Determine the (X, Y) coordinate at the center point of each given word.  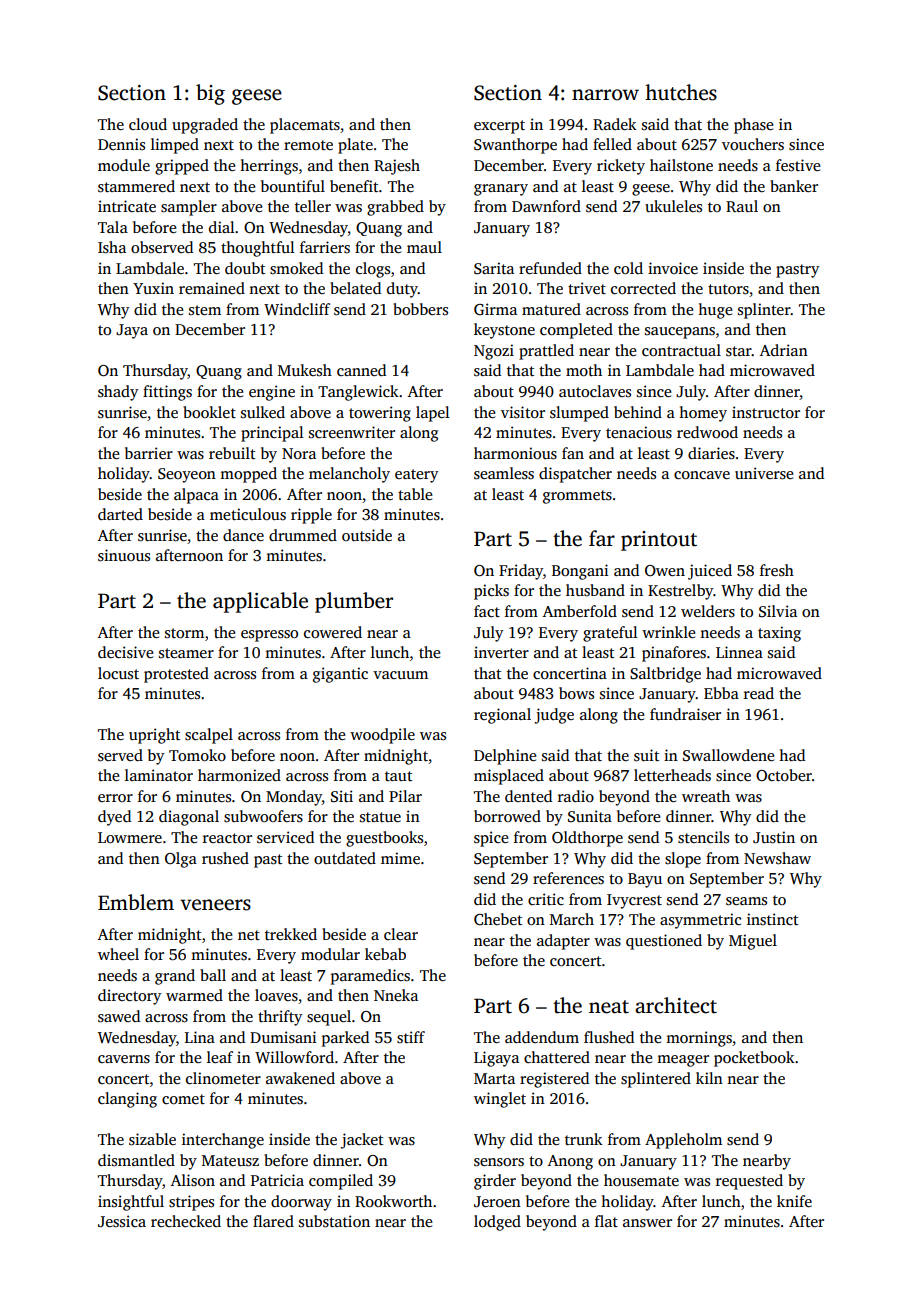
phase (753, 126)
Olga (181, 860)
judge (554, 716)
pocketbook (754, 1059)
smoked (296, 268)
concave (702, 475)
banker (794, 186)
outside (367, 535)
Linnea (739, 652)
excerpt (499, 127)
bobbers (420, 309)
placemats (305, 126)
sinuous (124, 555)
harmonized (239, 775)
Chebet (498, 919)
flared (273, 1221)
